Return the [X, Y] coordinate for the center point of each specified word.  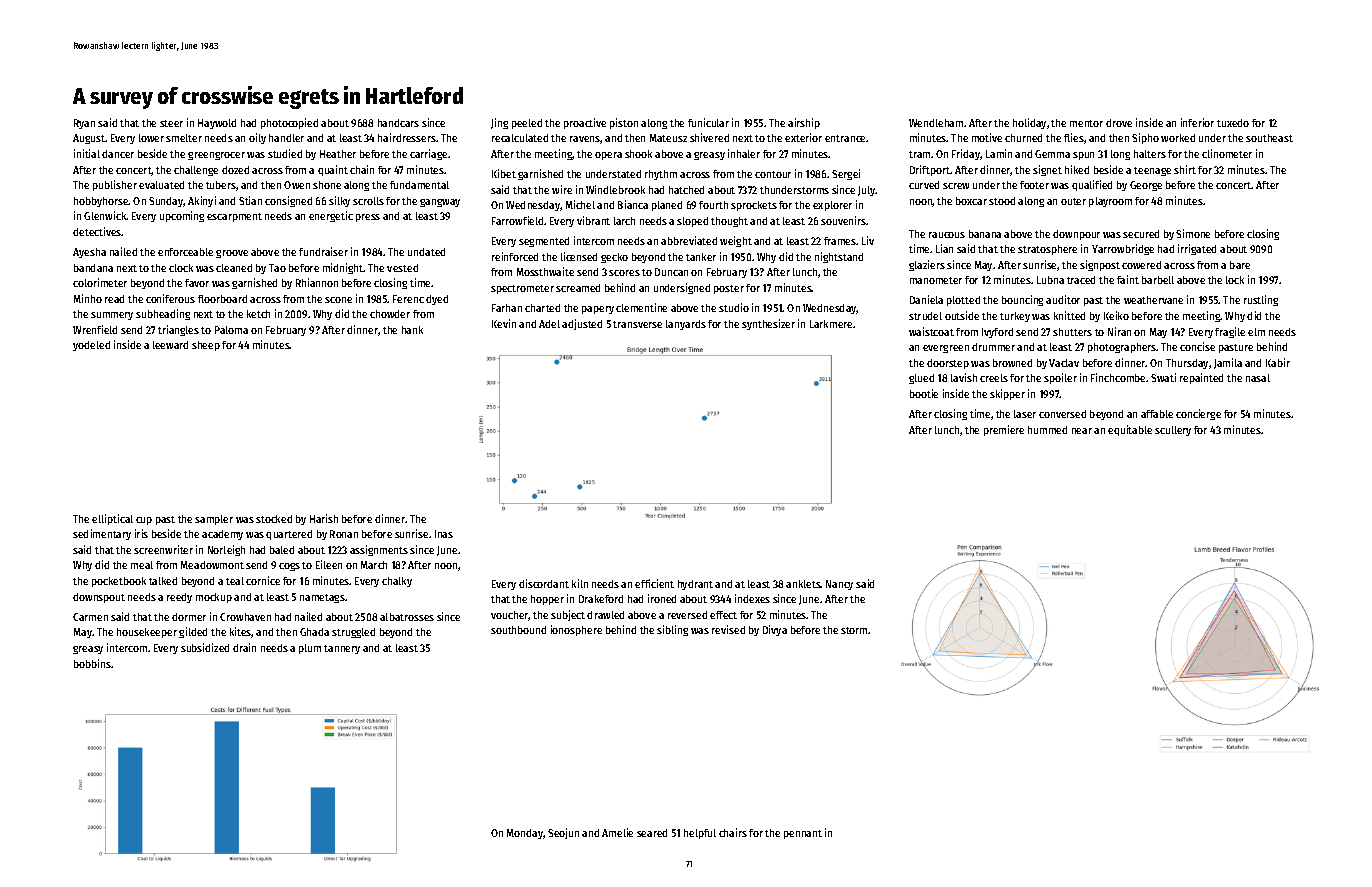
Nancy [839, 585]
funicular [708, 122]
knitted [1069, 315]
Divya [775, 630]
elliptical [112, 519]
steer [171, 123]
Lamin [999, 153]
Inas [444, 534]
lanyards [686, 325]
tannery [342, 649]
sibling [672, 630]
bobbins [92, 663]
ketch [258, 314]
